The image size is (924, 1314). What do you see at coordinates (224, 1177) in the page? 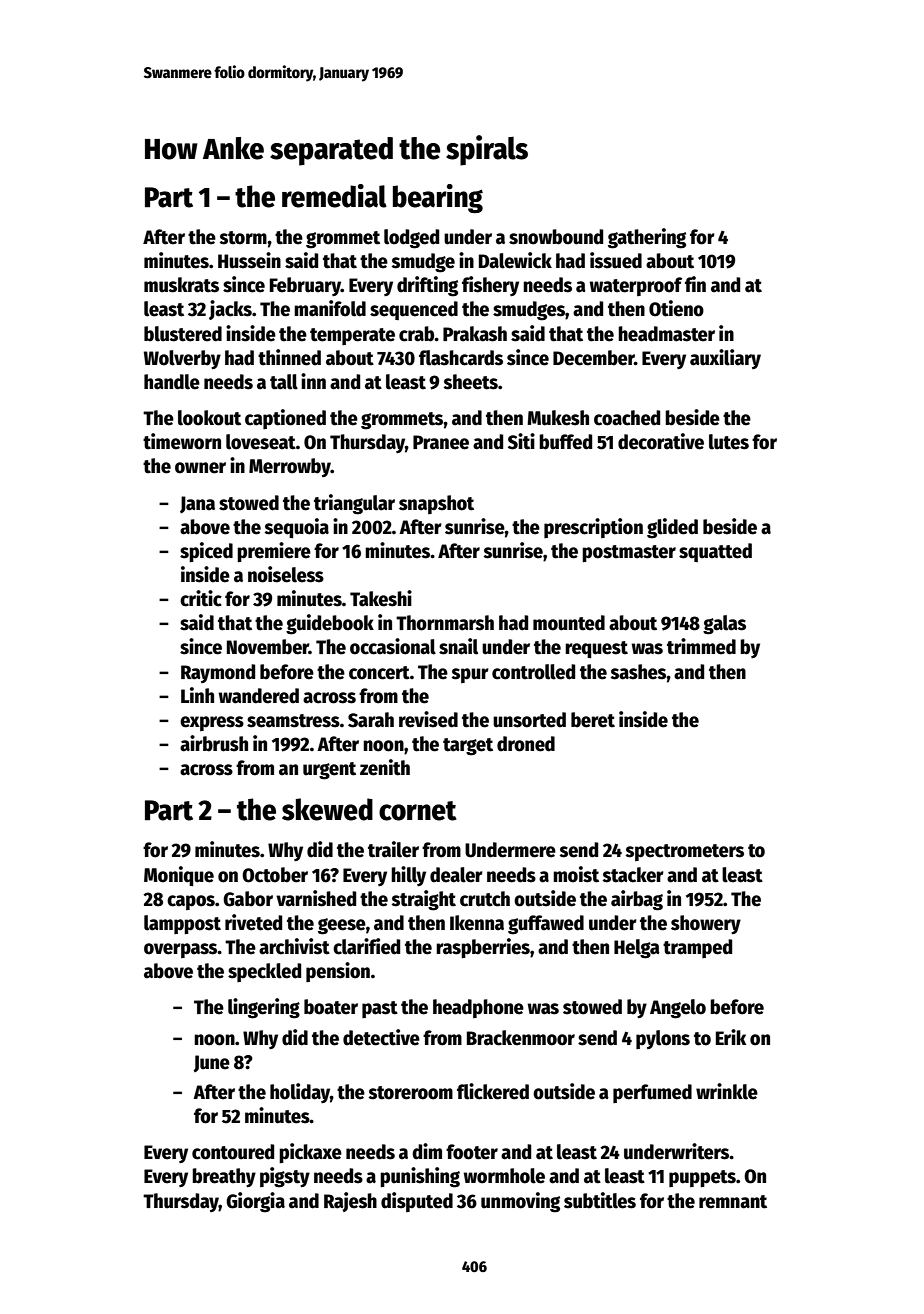
I see `breathy` at bounding box center [224, 1177].
